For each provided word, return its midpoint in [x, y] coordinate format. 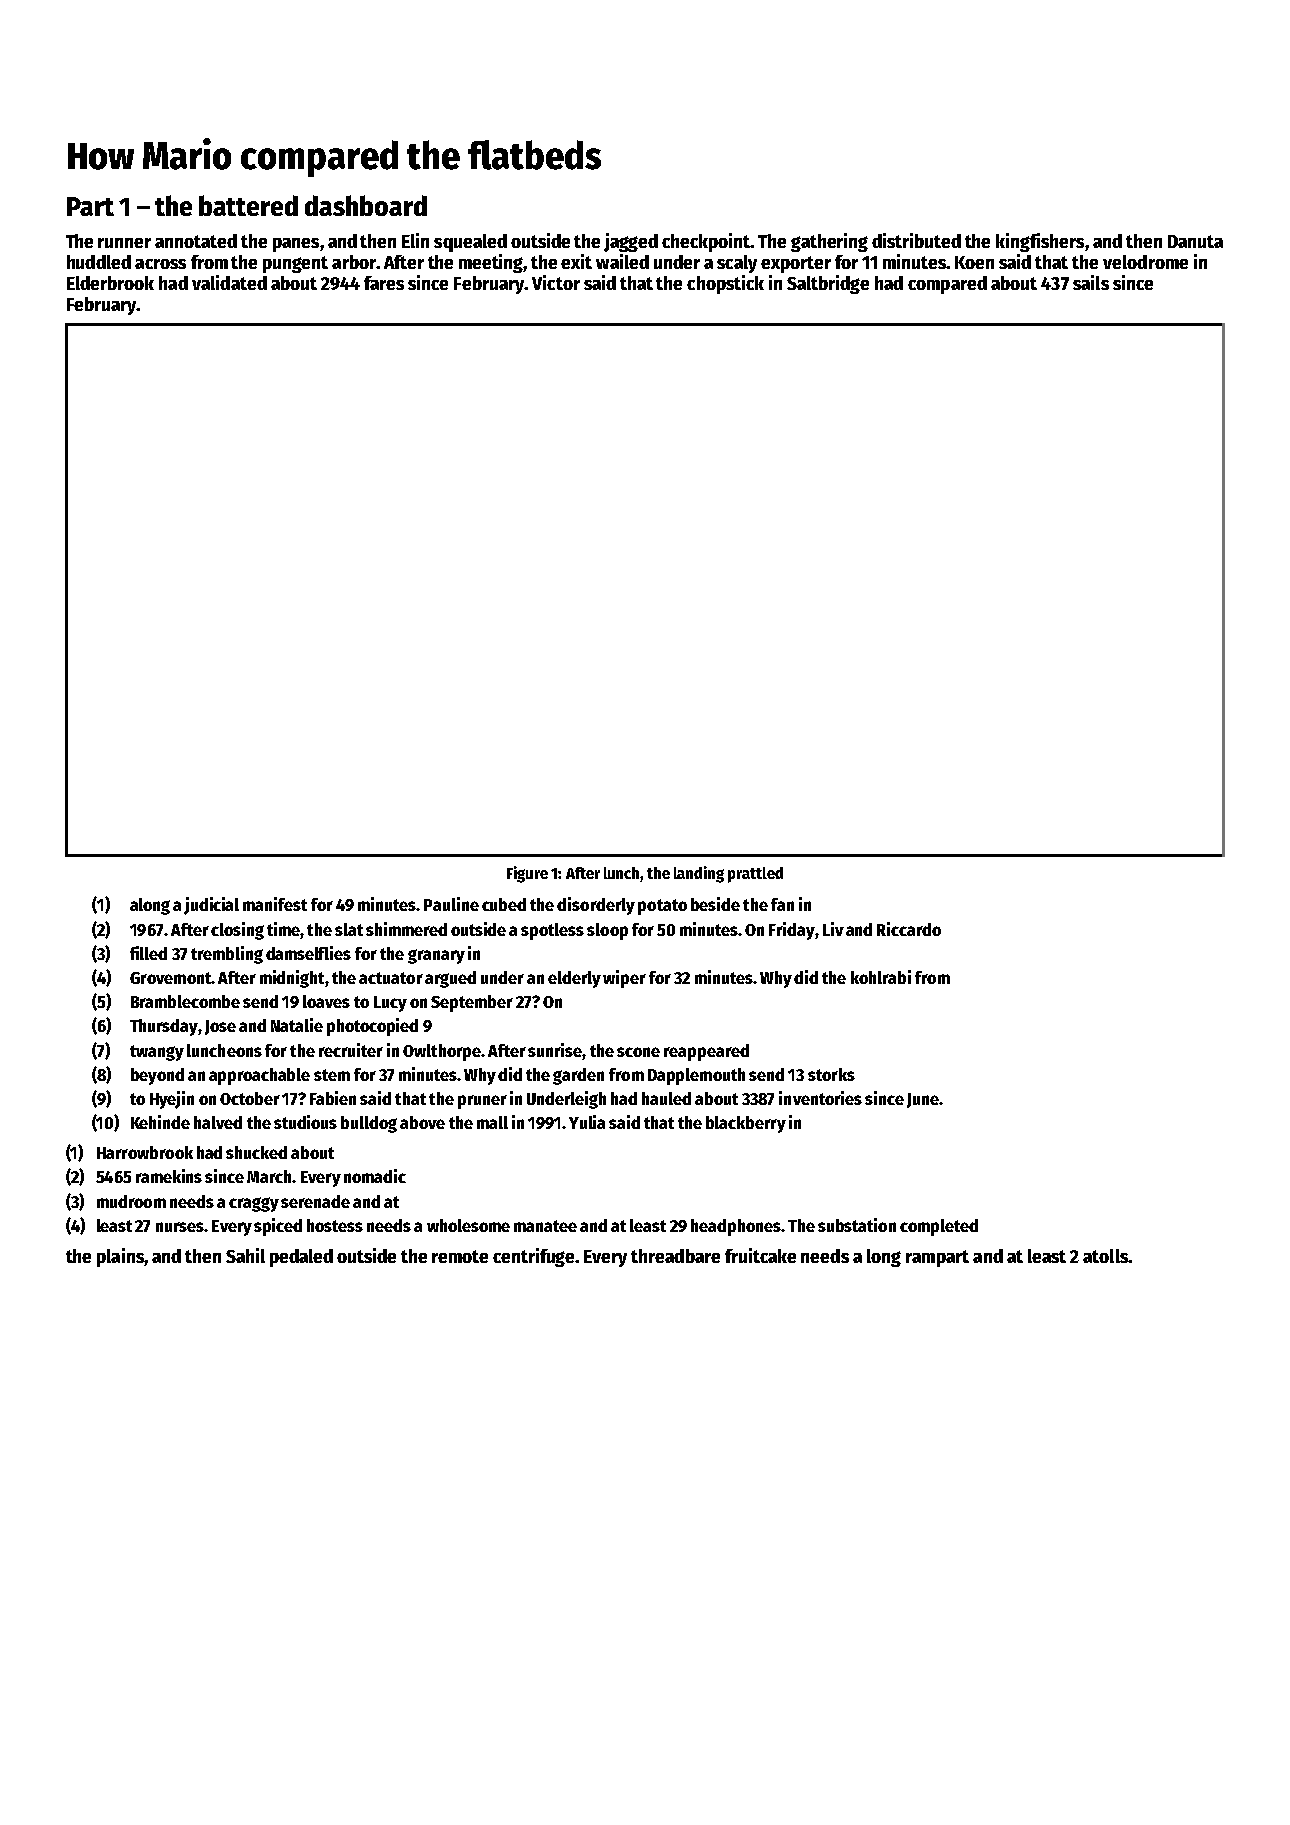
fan [782, 904]
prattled [755, 875]
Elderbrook [110, 283]
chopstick [725, 284]
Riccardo [909, 929]
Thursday [164, 1027]
